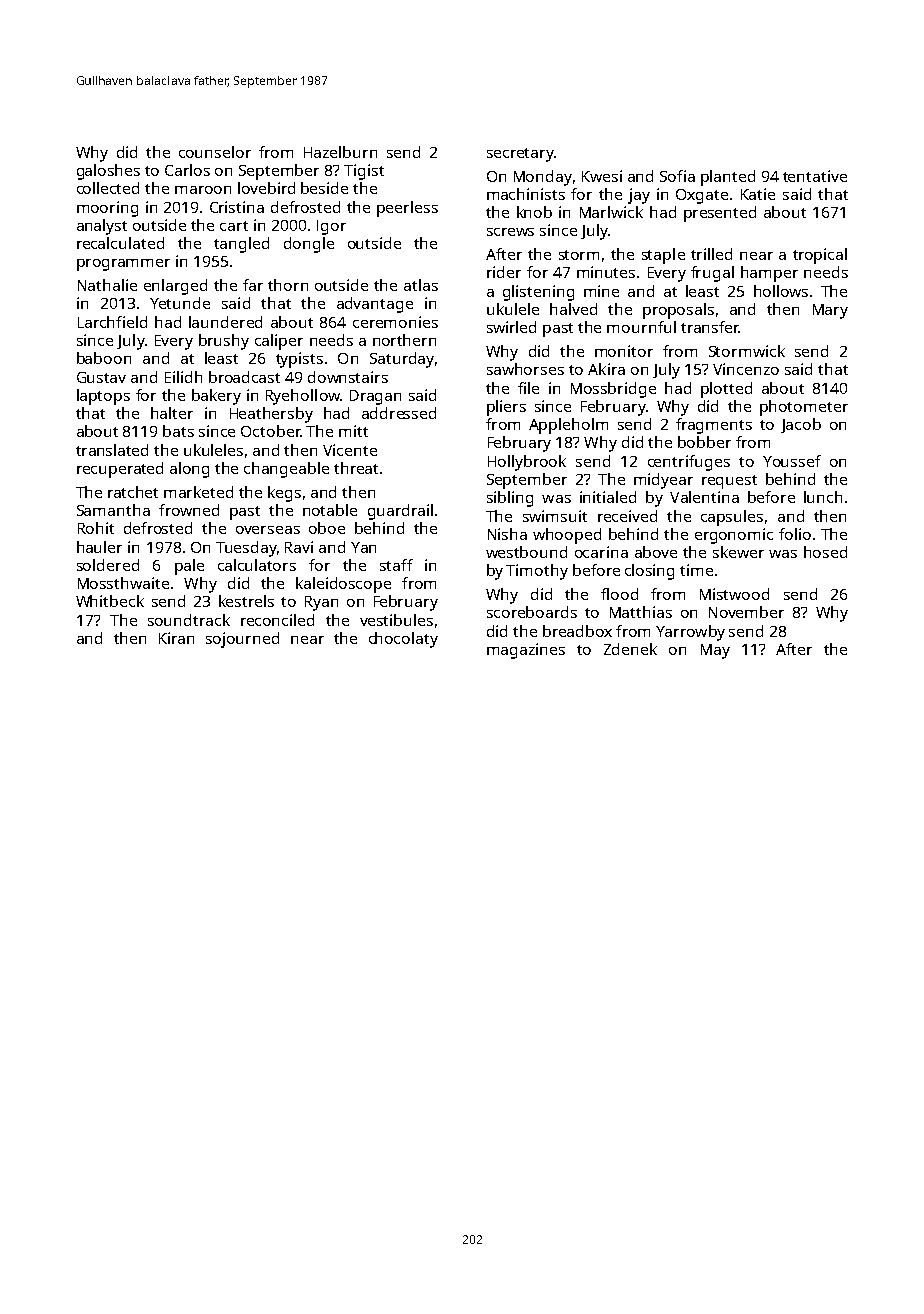  I want to click on Mistwood, so click(734, 594).
